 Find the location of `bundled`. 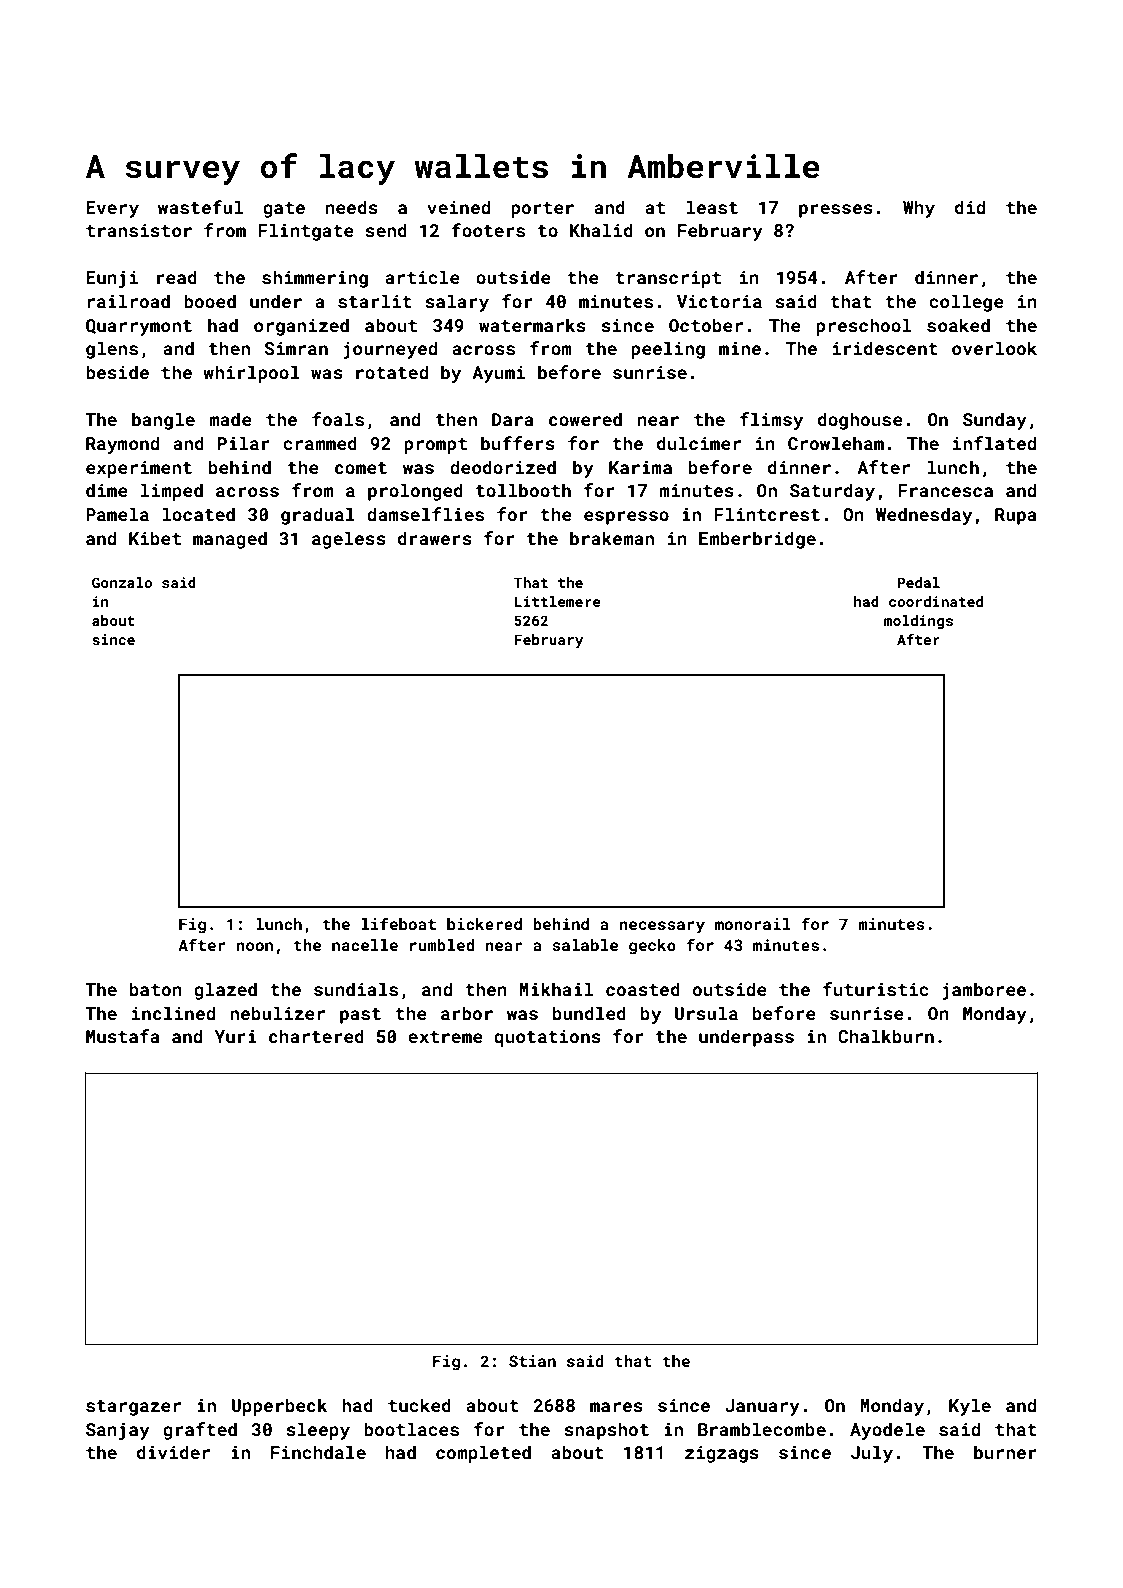

bundled is located at coordinates (589, 1013).
